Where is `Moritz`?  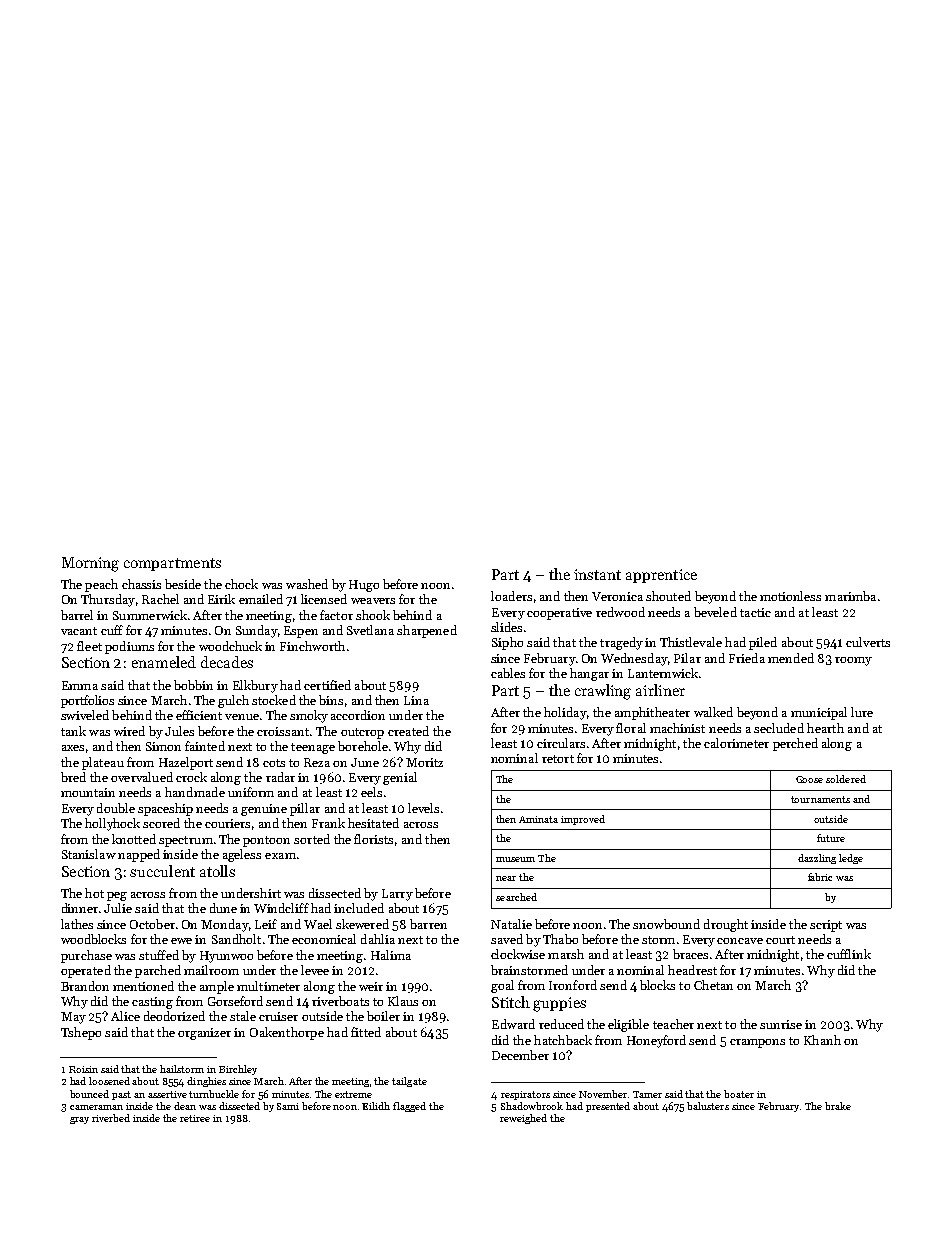 Moritz is located at coordinates (424, 762).
